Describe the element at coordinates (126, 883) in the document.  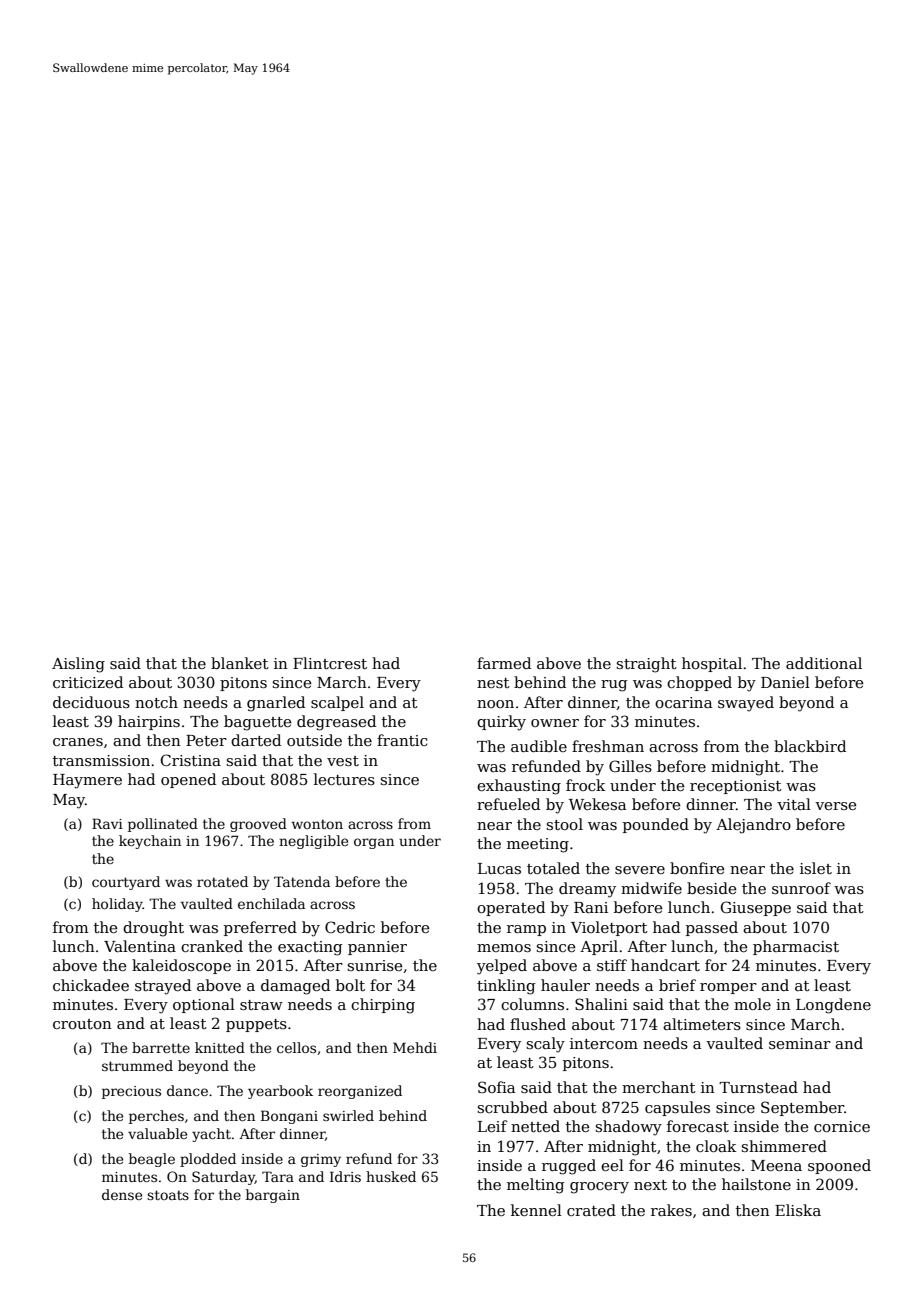
I see `courtyard` at that location.
